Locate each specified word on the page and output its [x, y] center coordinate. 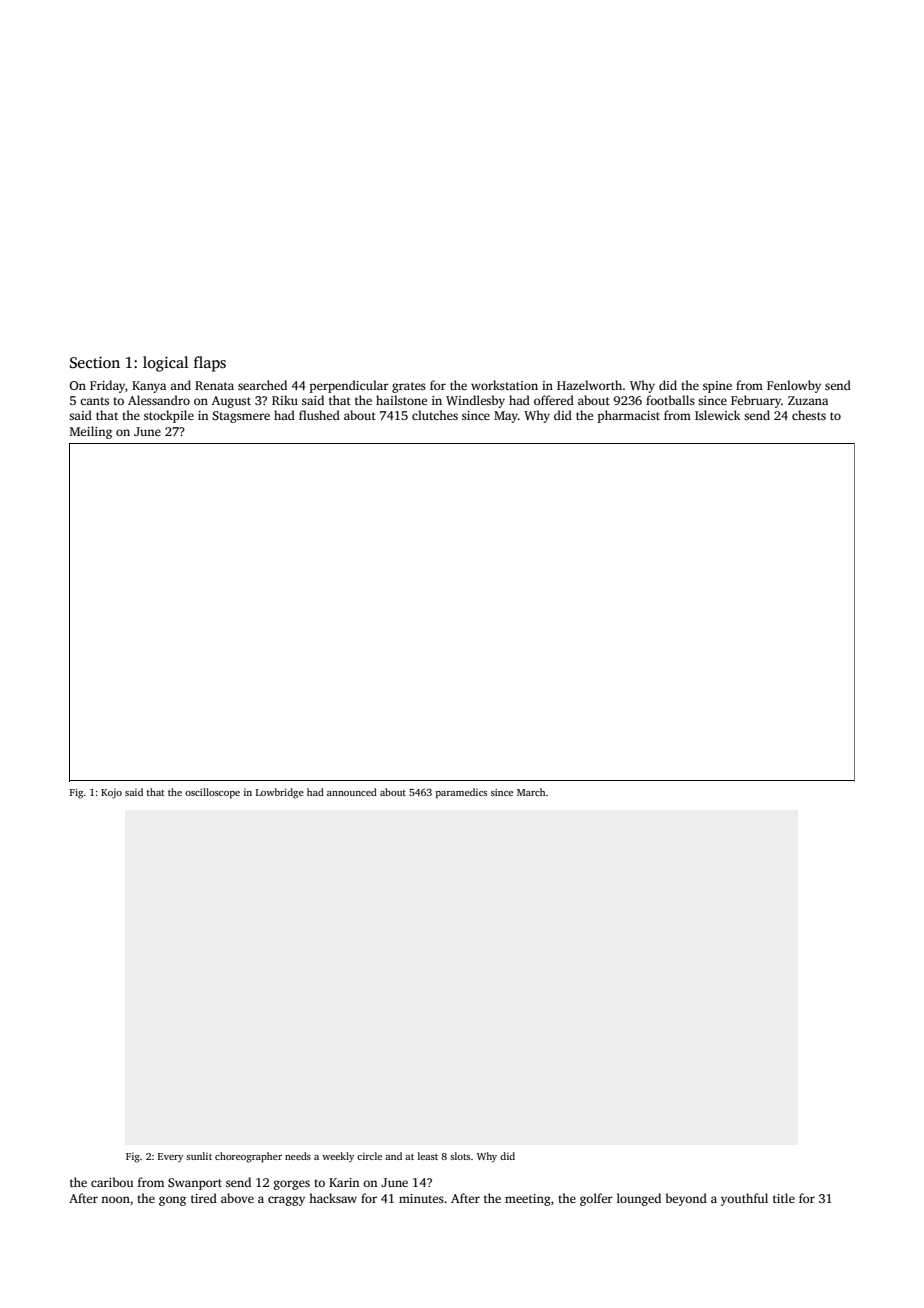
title [784, 1198]
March [531, 792]
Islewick [718, 415]
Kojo [111, 794]
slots [460, 1156]
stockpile [169, 416]
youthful [744, 1199]
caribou [112, 1182]
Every [170, 1157]
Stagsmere [241, 417]
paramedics [461, 793]
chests [809, 415]
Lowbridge [280, 793]
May [506, 417]
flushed [319, 415]
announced [352, 792]
